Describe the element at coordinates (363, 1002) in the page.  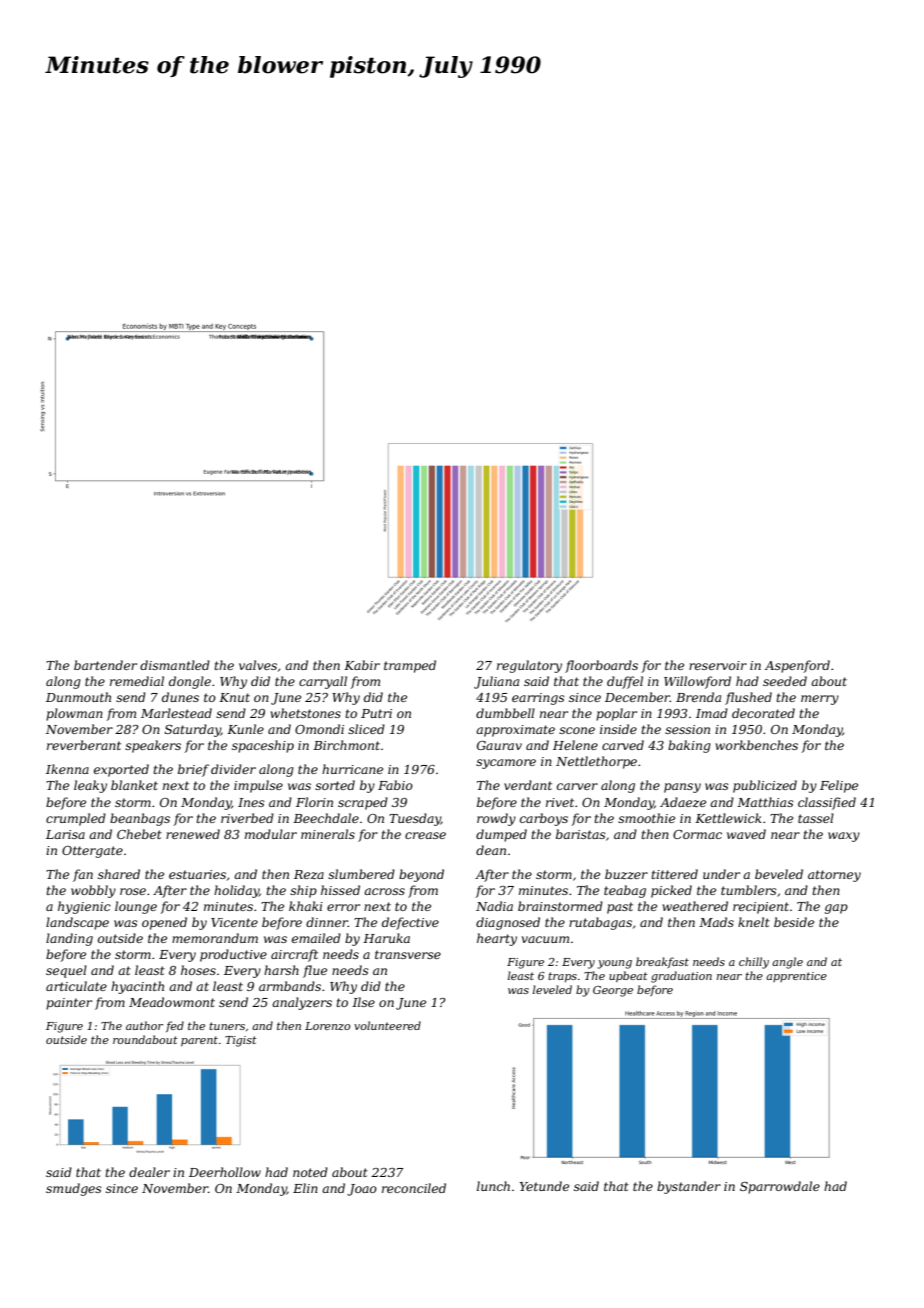
I see `Ilse` at that location.
